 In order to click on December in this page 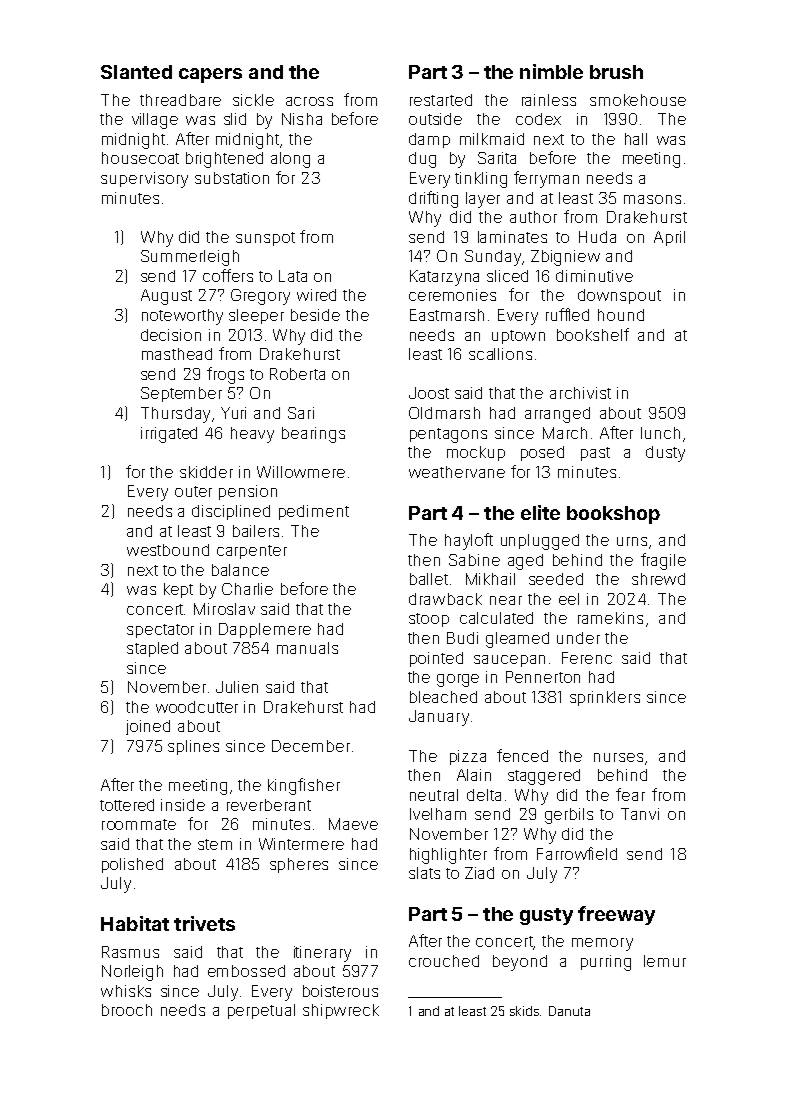, I will do `click(311, 746)`.
